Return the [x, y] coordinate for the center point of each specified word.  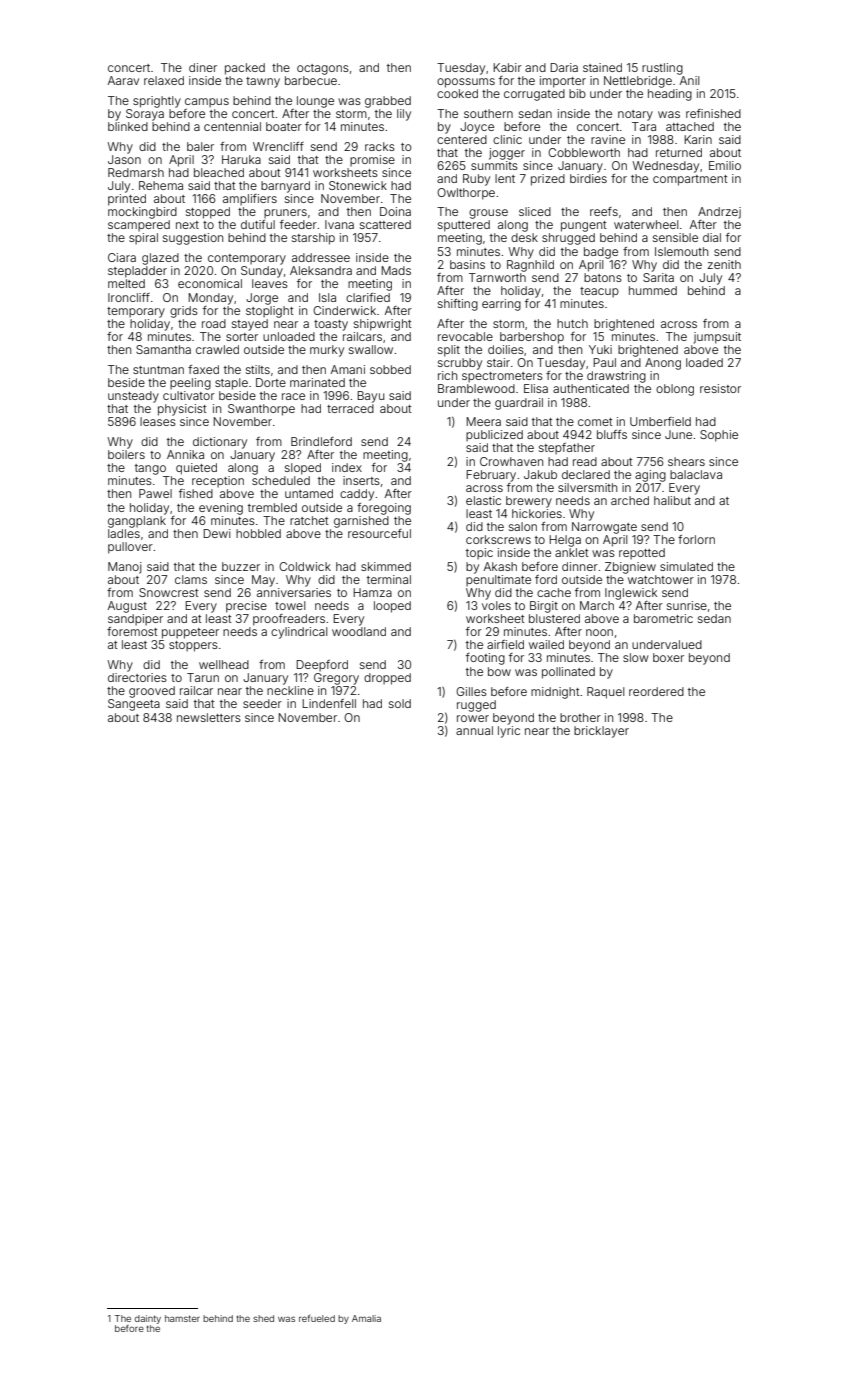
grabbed [388, 102]
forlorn [696, 539]
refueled [317, 1318]
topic [479, 554]
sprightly [157, 102]
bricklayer [601, 732]
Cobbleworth [584, 152]
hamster [182, 1318]
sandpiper [135, 620]
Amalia [366, 1318]
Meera [483, 421]
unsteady [133, 397]
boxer [668, 657]
